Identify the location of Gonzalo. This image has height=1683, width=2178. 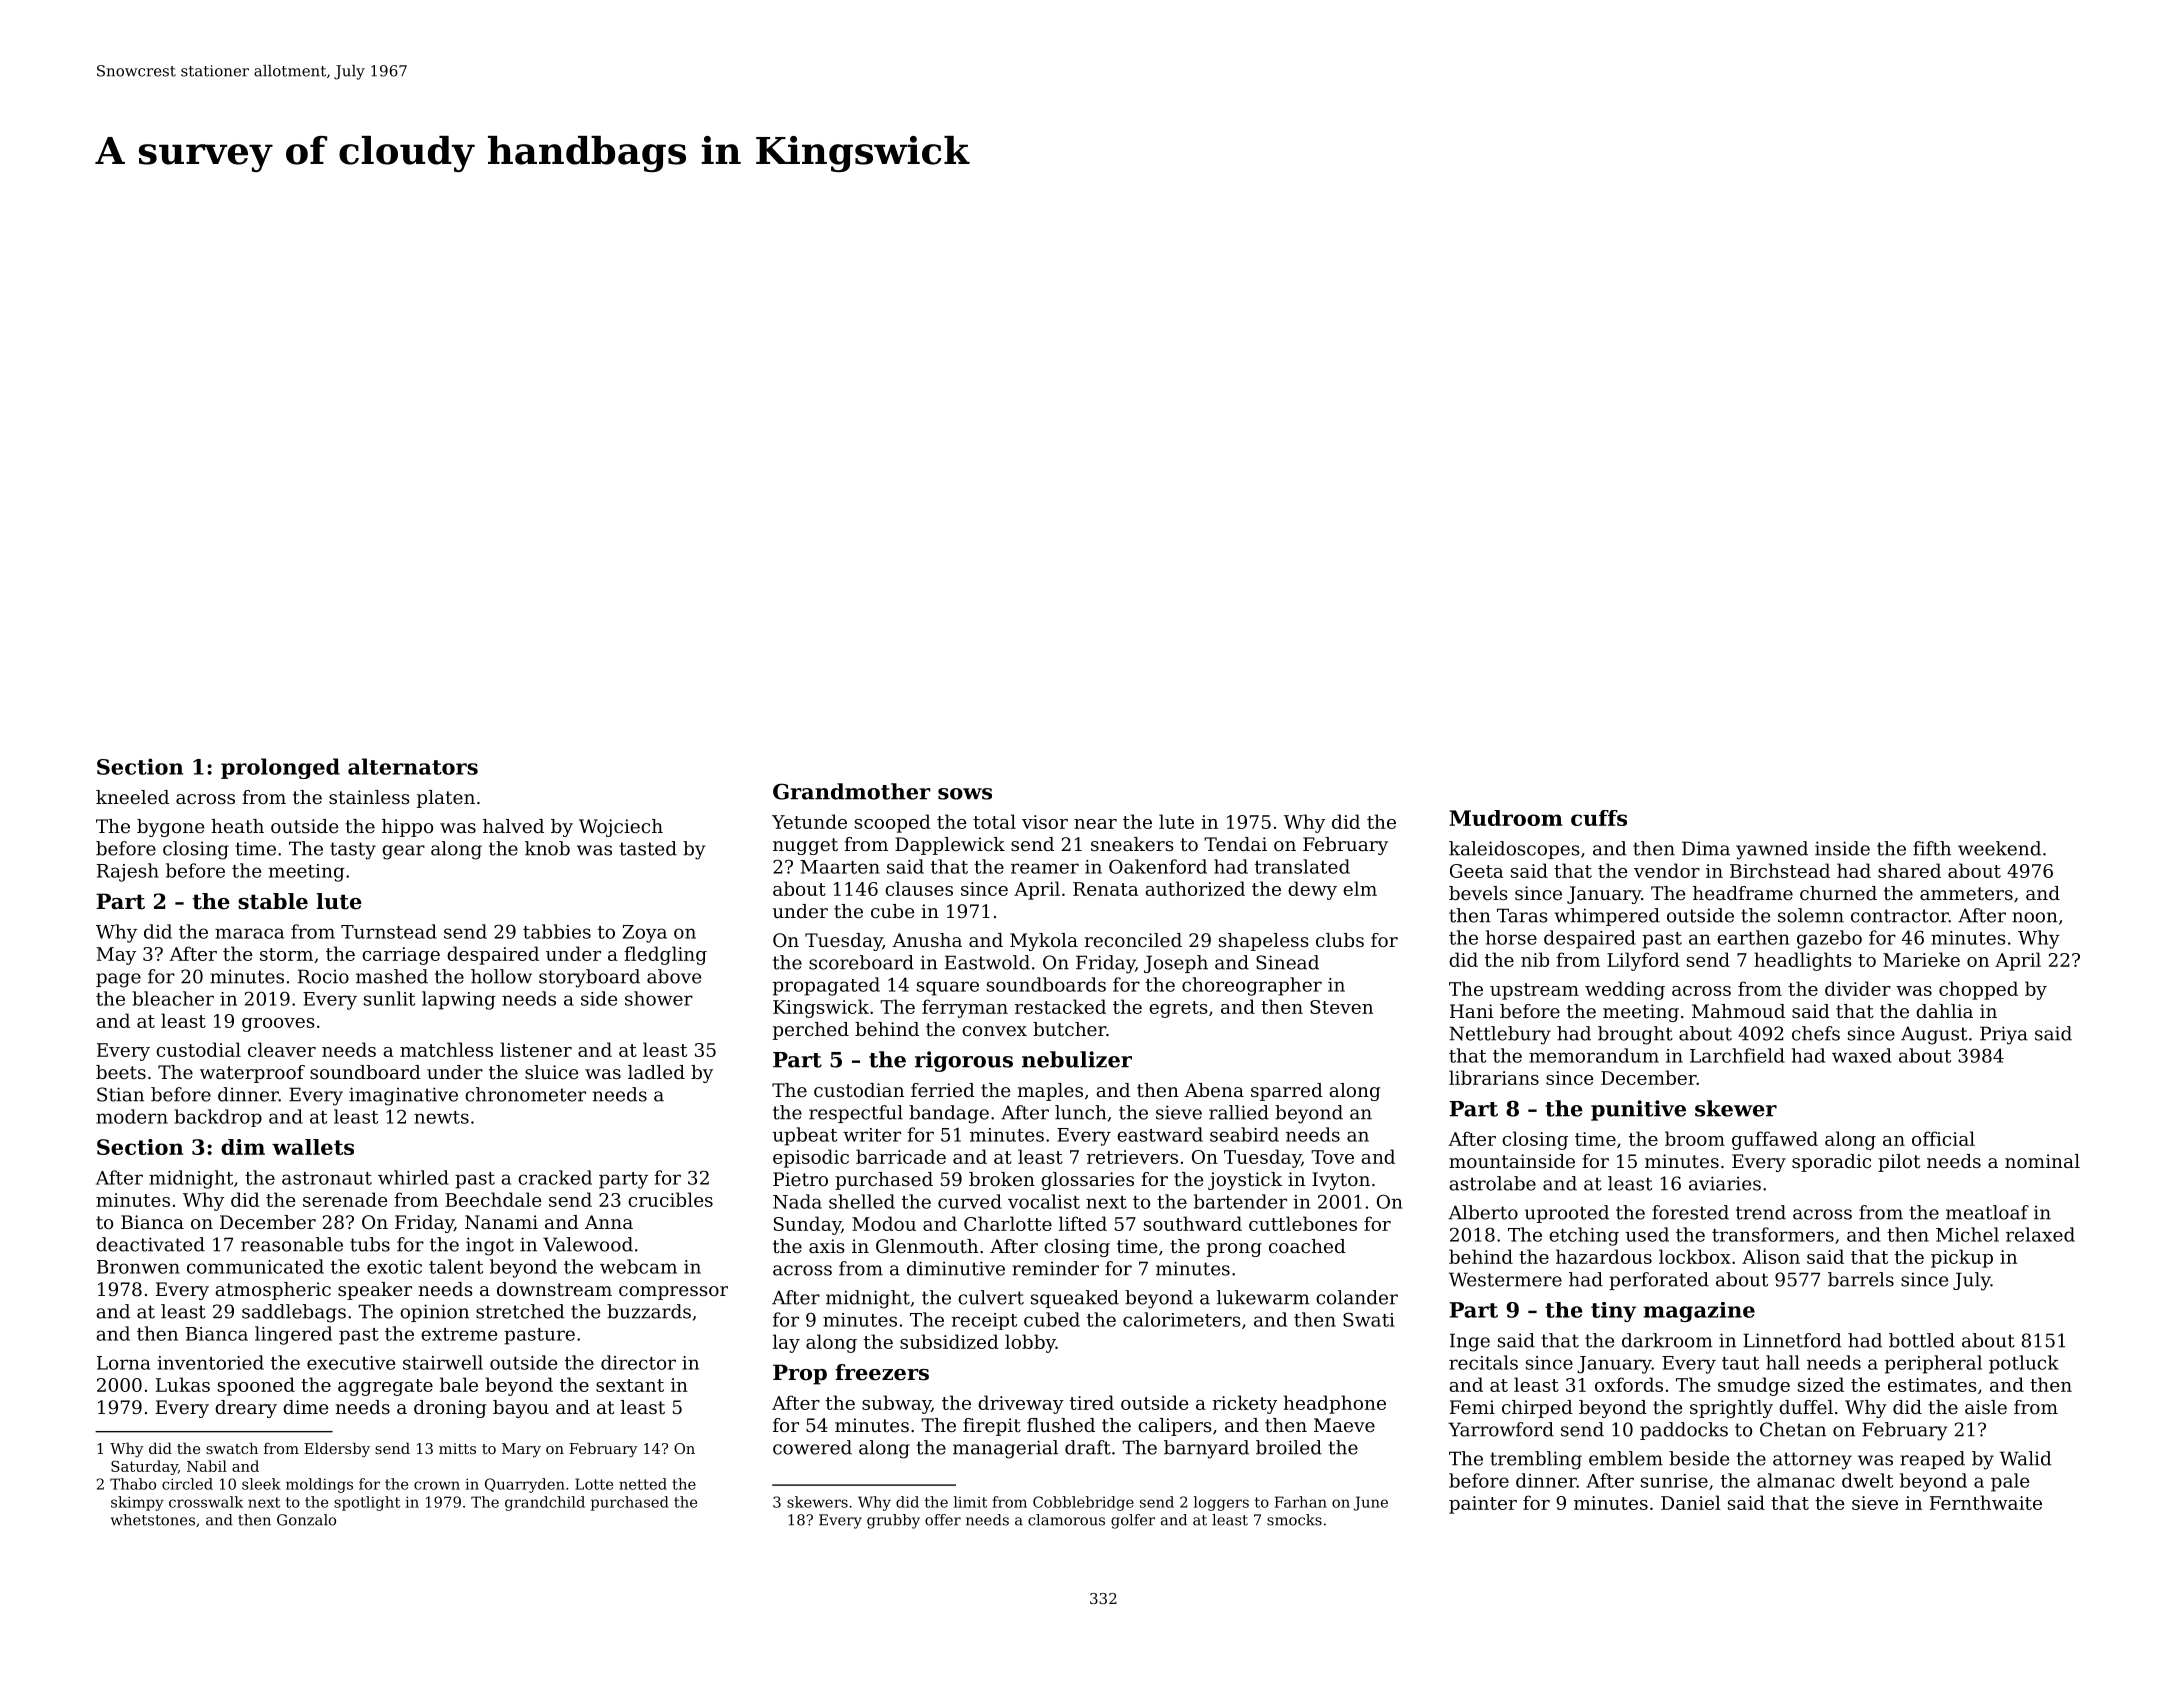
(306, 1520).
